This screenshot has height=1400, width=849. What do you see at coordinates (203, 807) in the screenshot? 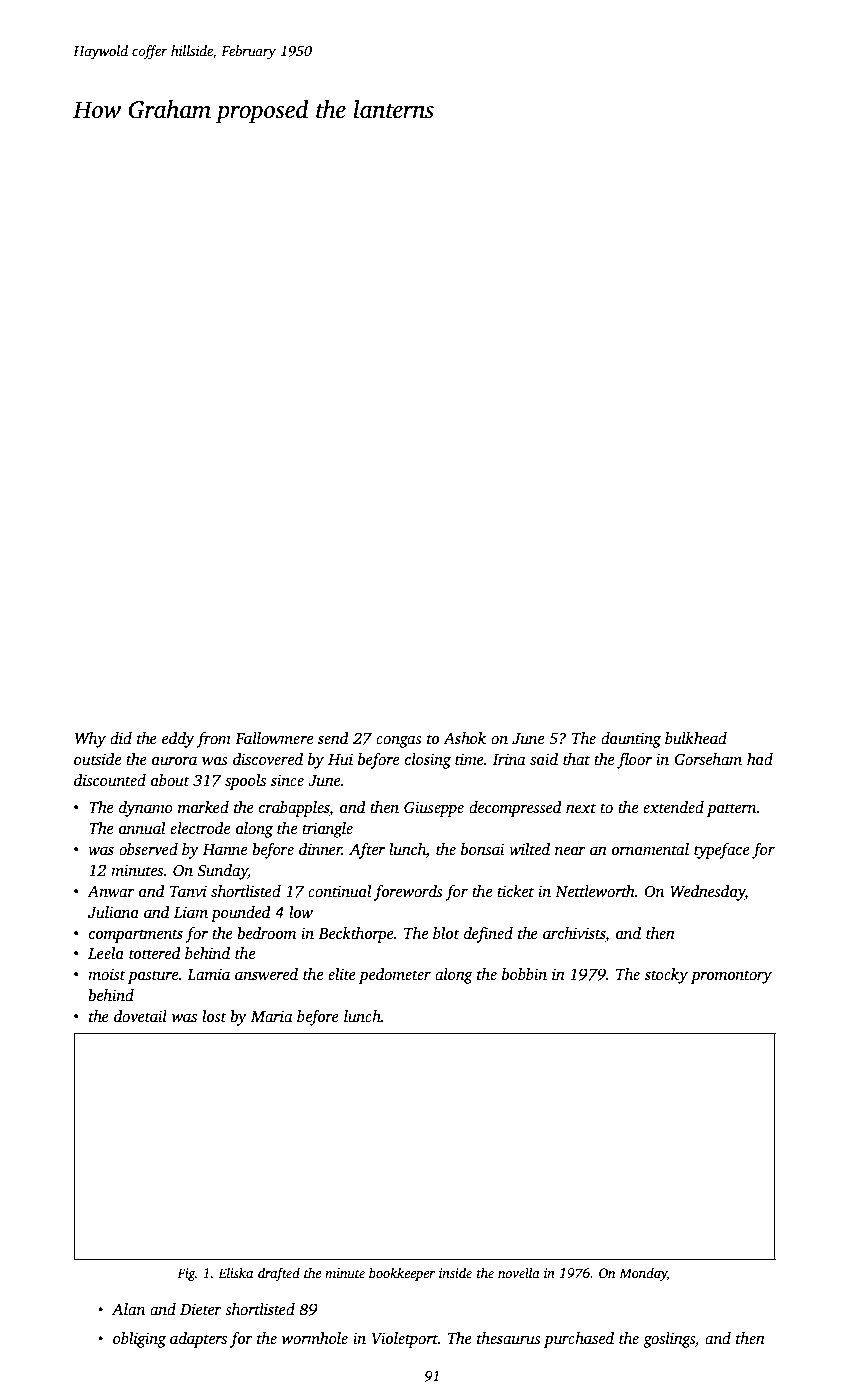
I see `marked` at bounding box center [203, 807].
